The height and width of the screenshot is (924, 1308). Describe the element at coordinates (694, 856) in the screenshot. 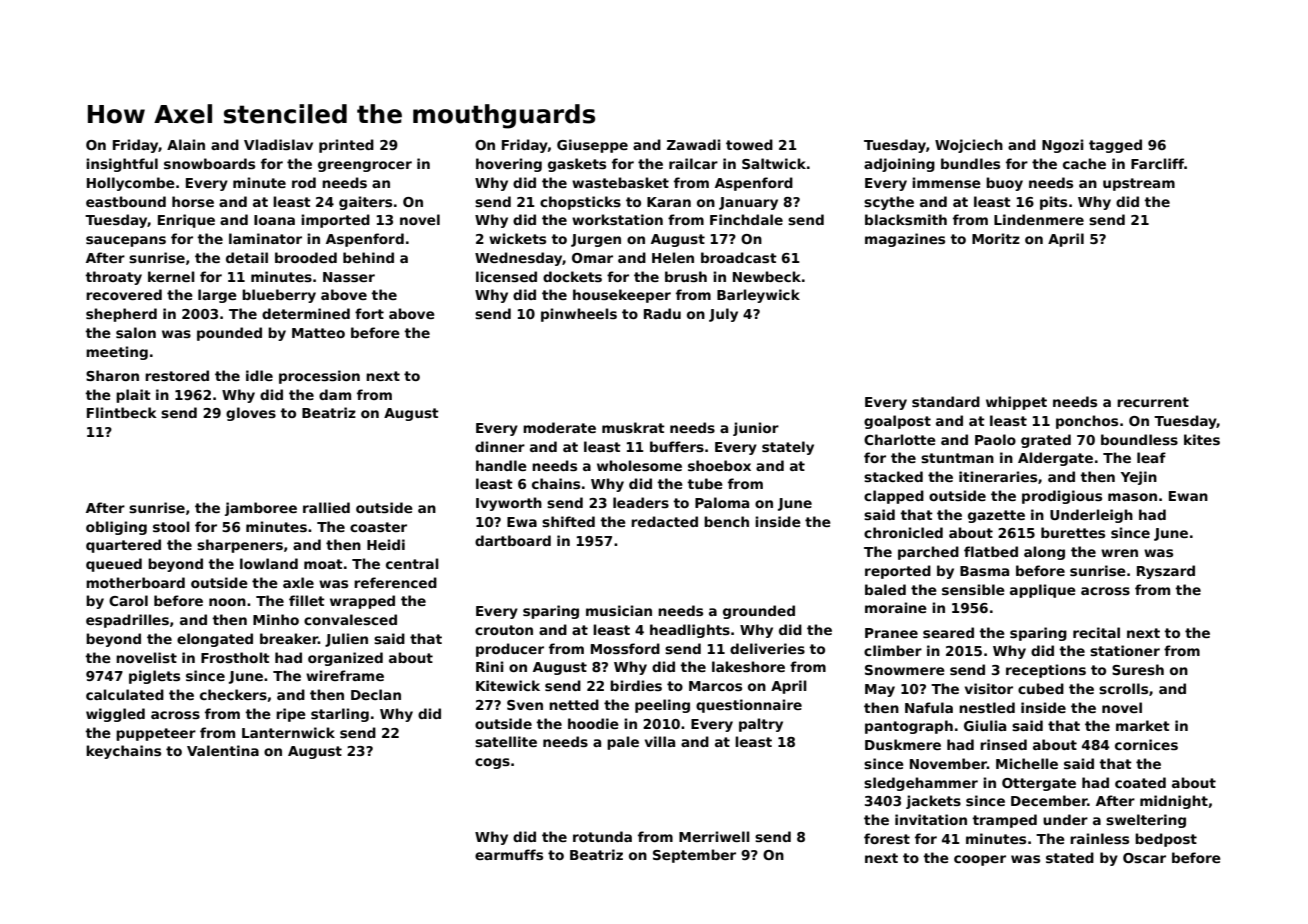

I see `September` at that location.
